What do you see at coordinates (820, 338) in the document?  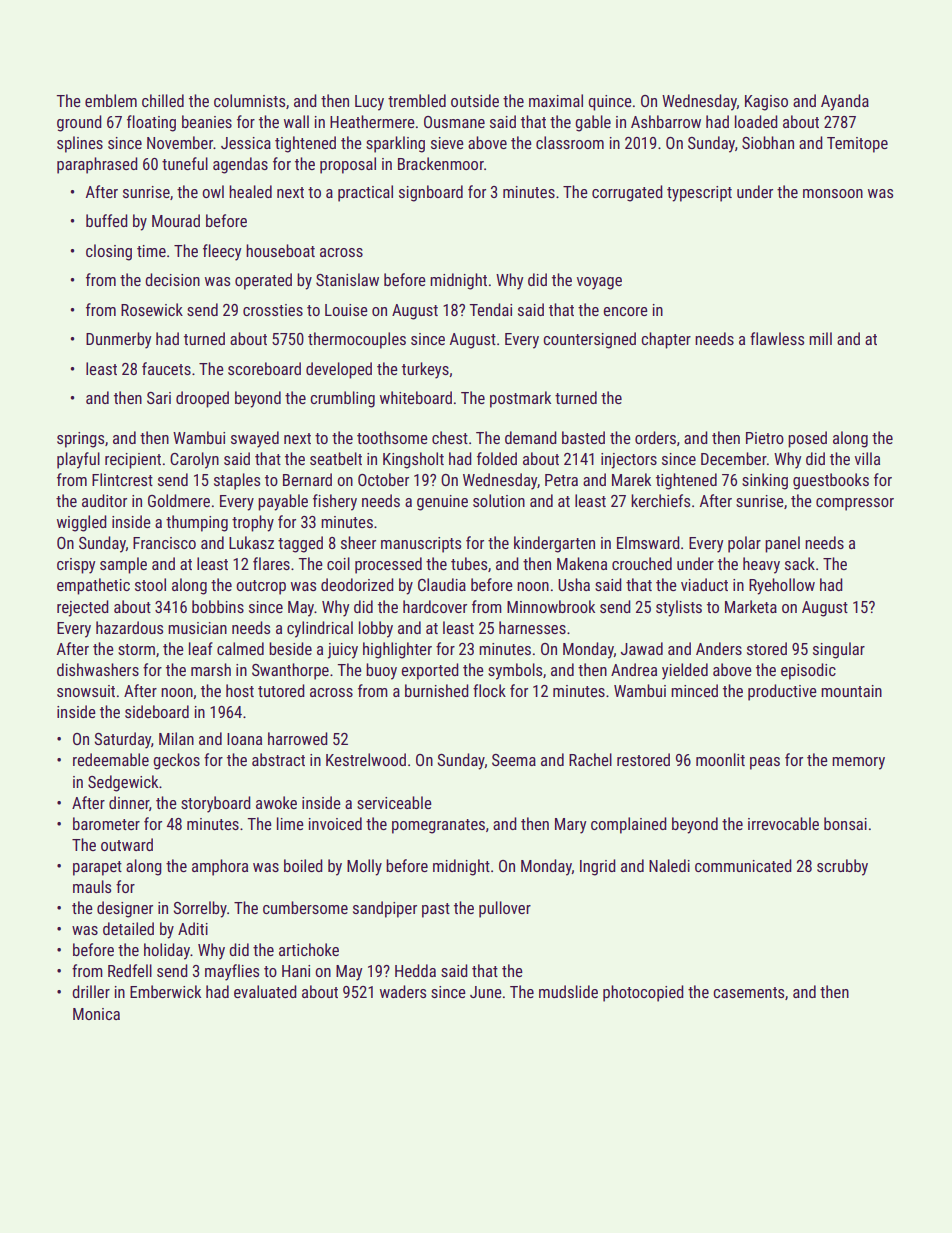 I see `mill` at bounding box center [820, 338].
